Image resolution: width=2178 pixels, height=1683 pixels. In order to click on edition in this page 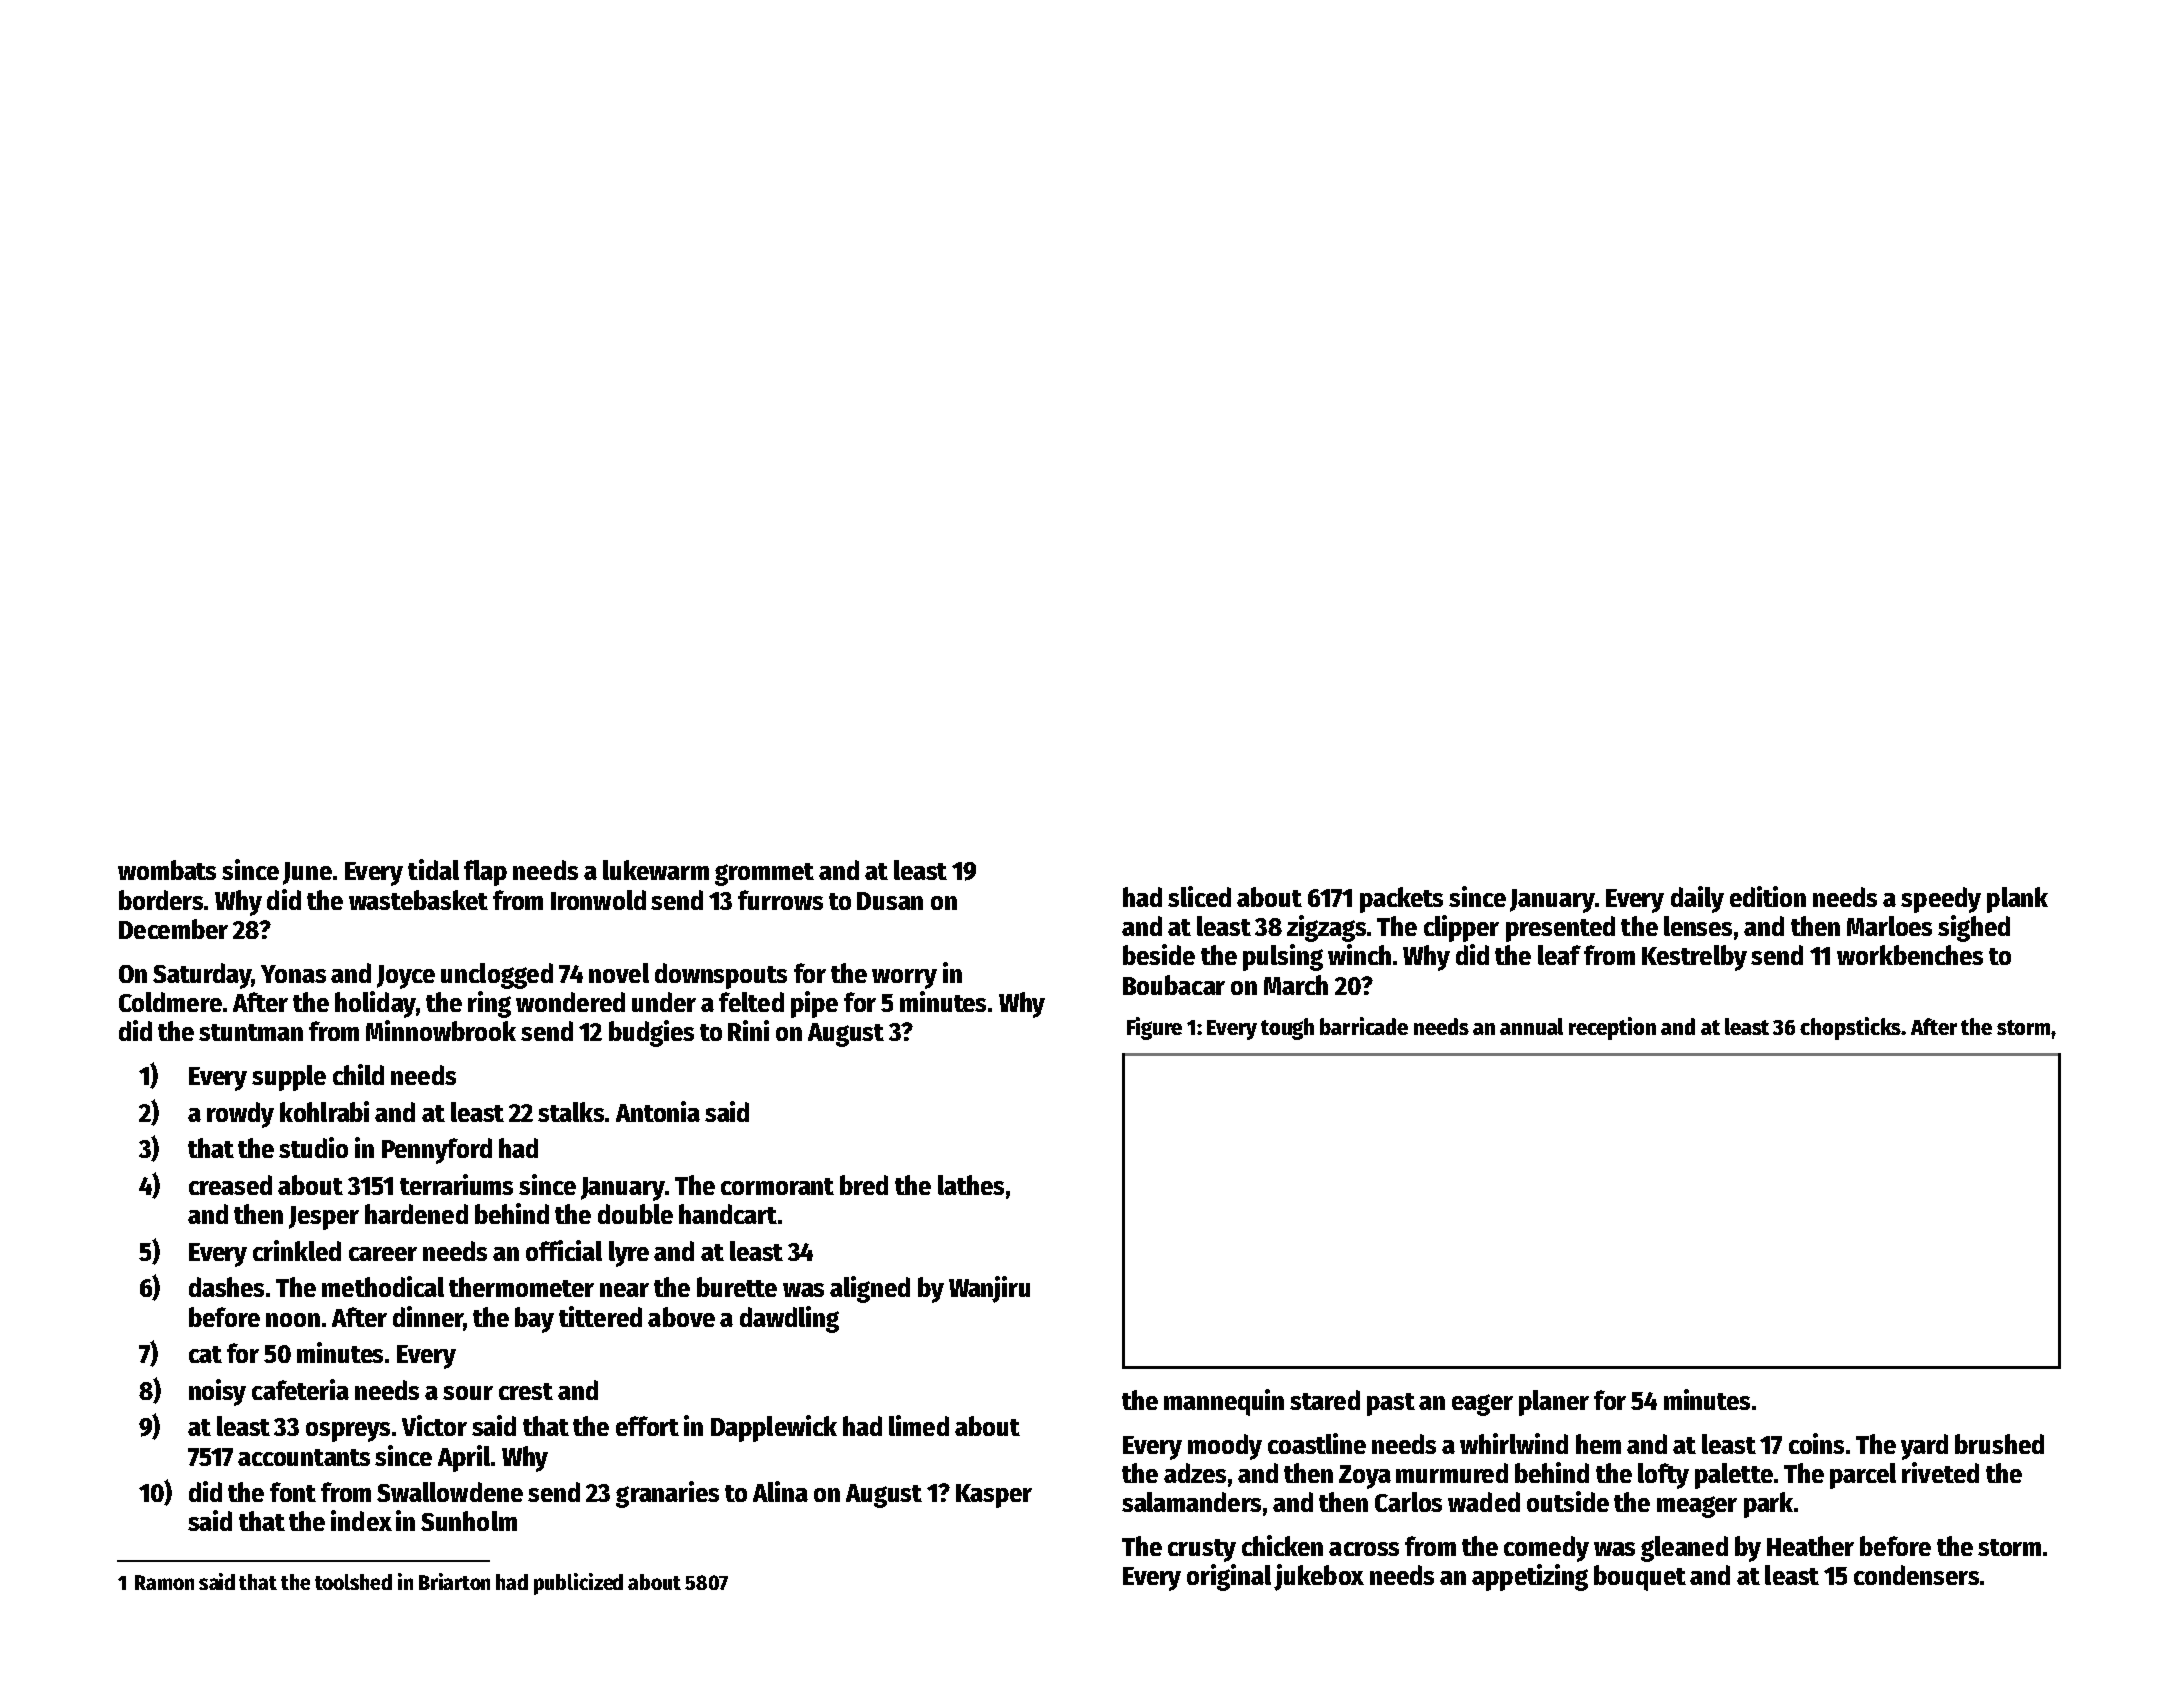, I will do `click(1768, 896)`.
